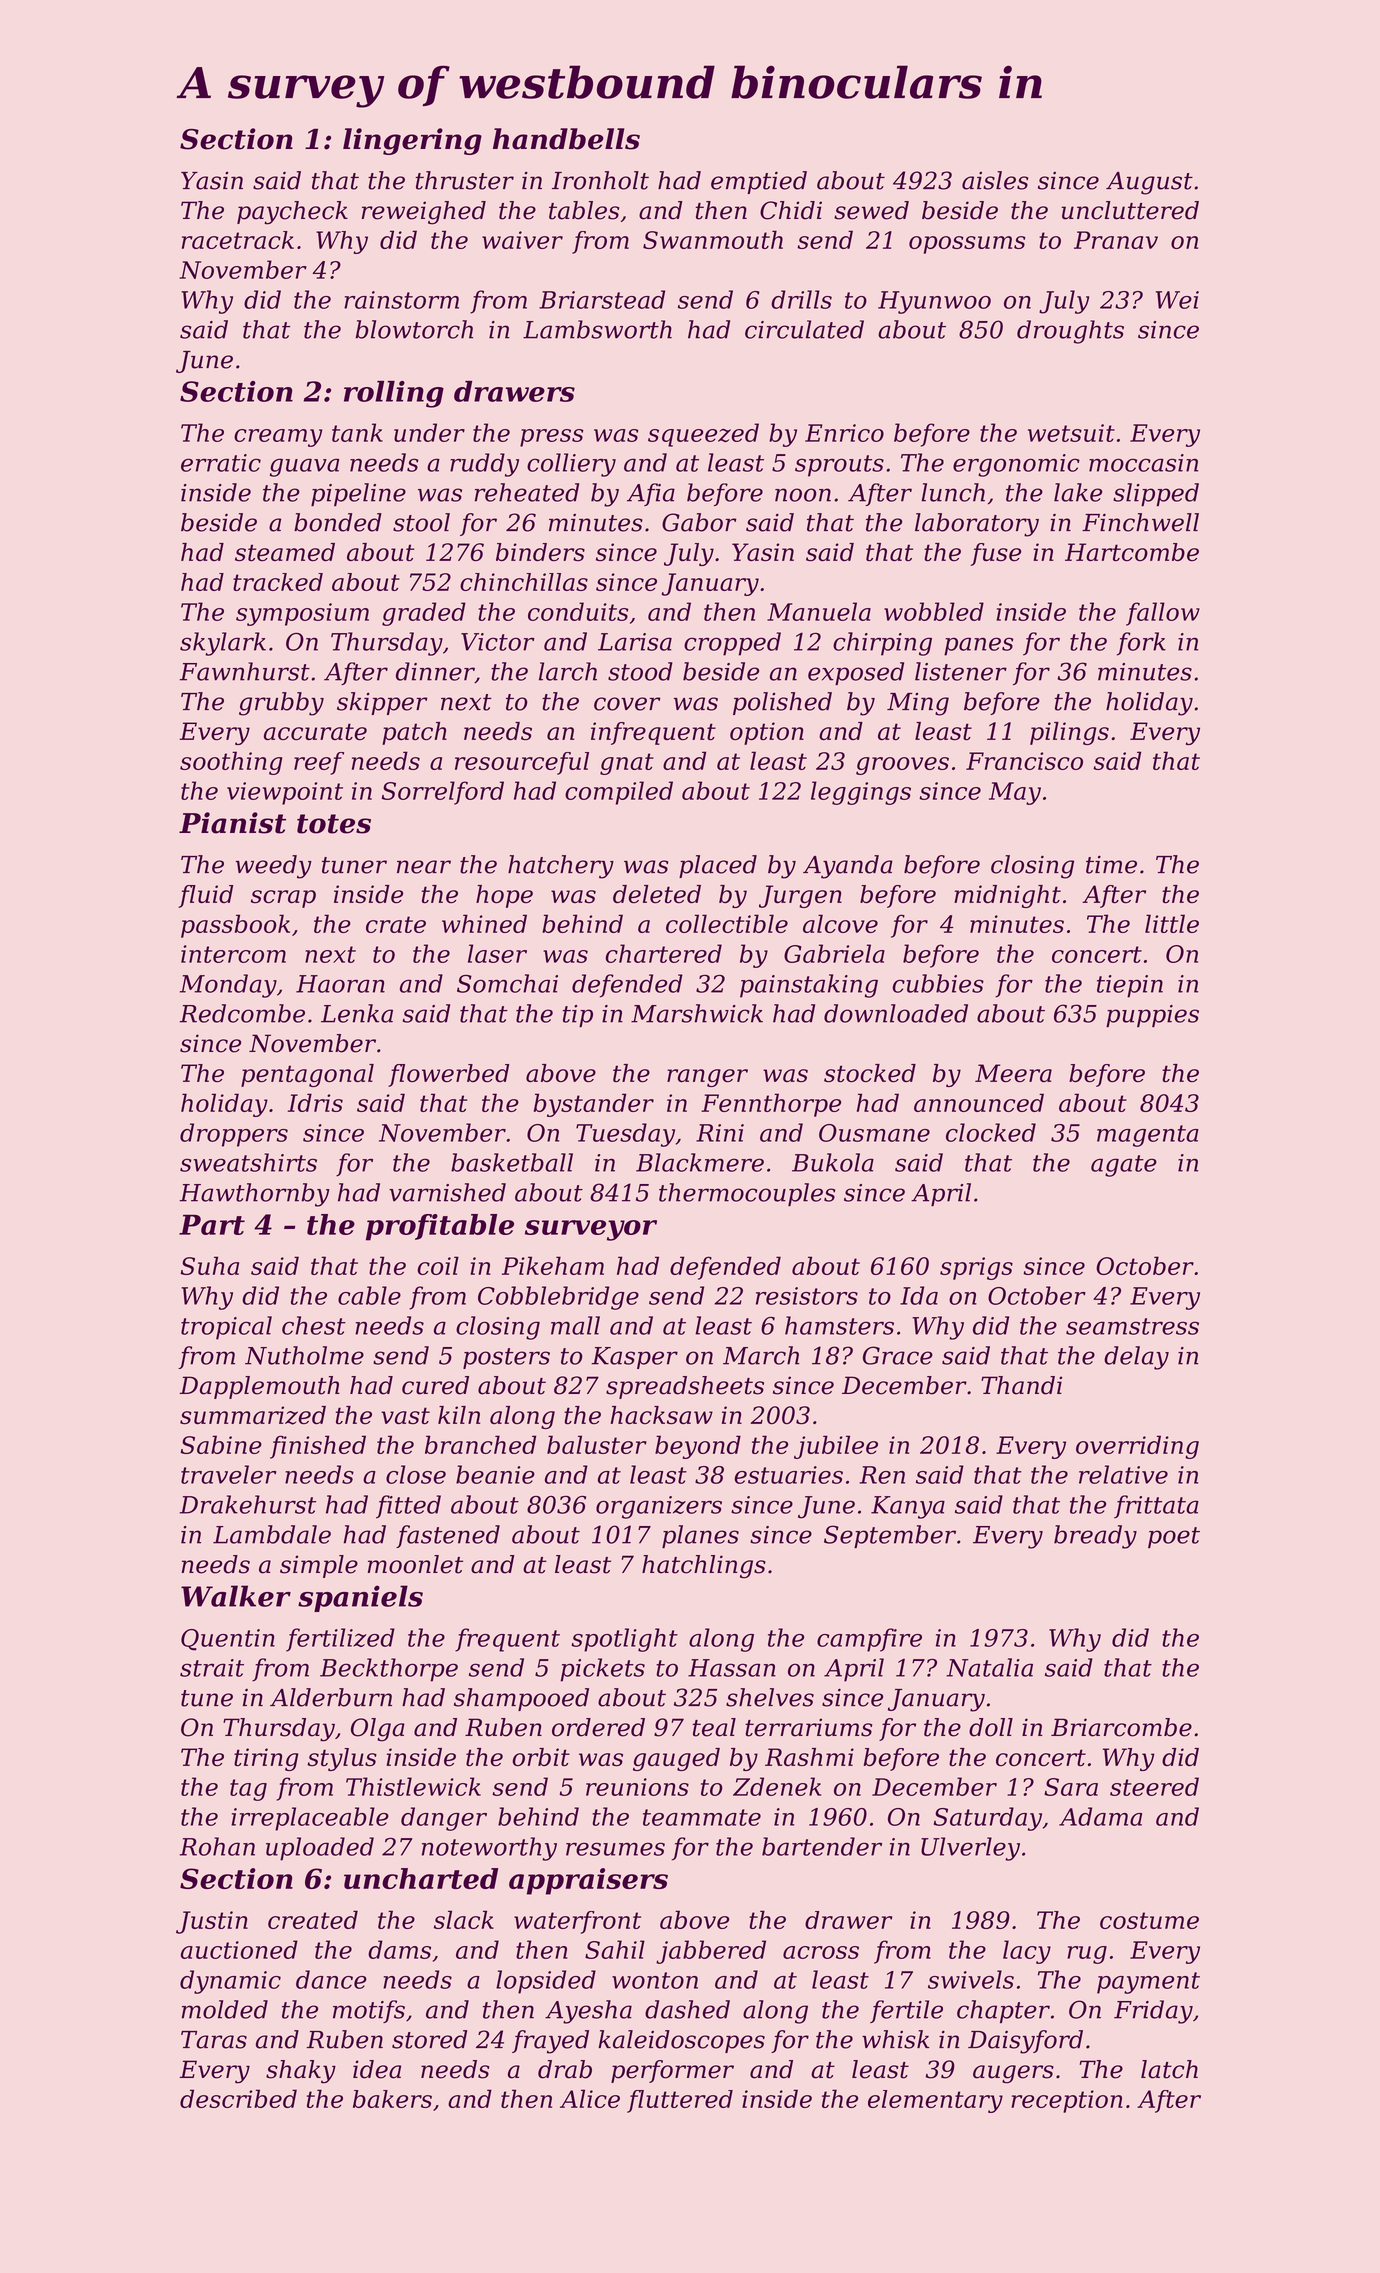 The height and width of the screenshot is (2273, 1380). I want to click on Afia, so click(651, 494).
